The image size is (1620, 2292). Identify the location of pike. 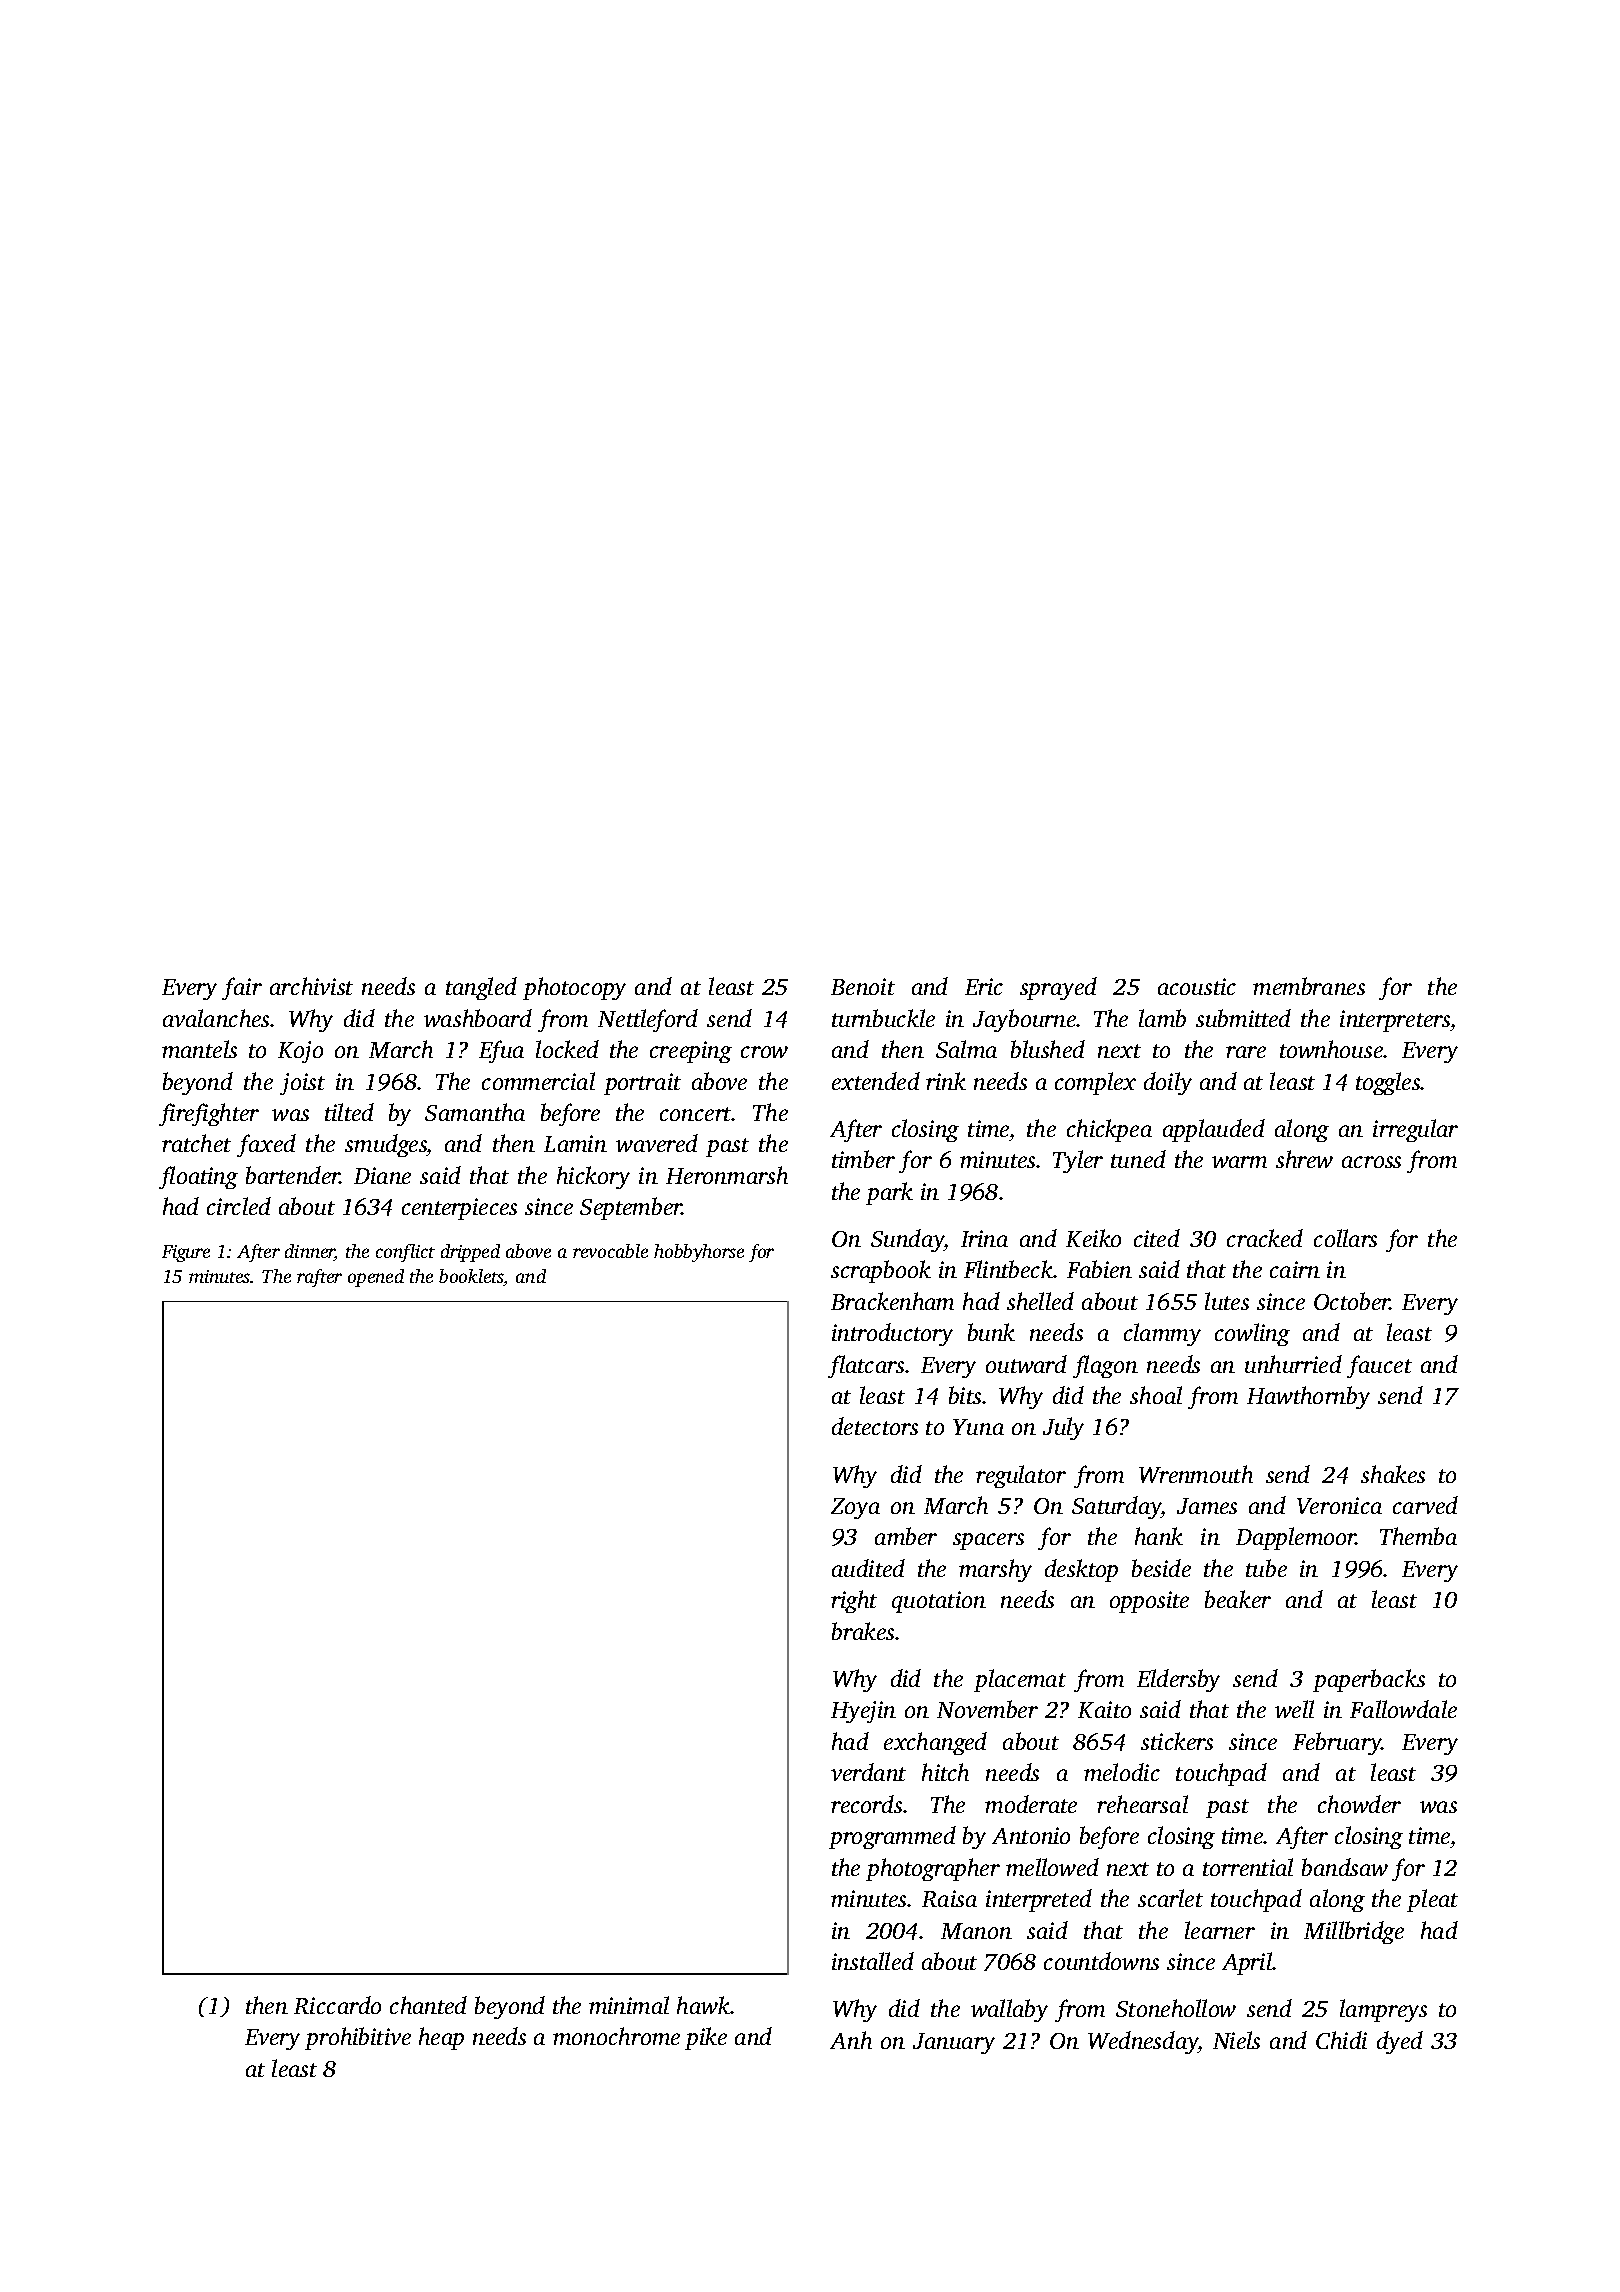
(706, 2038).
